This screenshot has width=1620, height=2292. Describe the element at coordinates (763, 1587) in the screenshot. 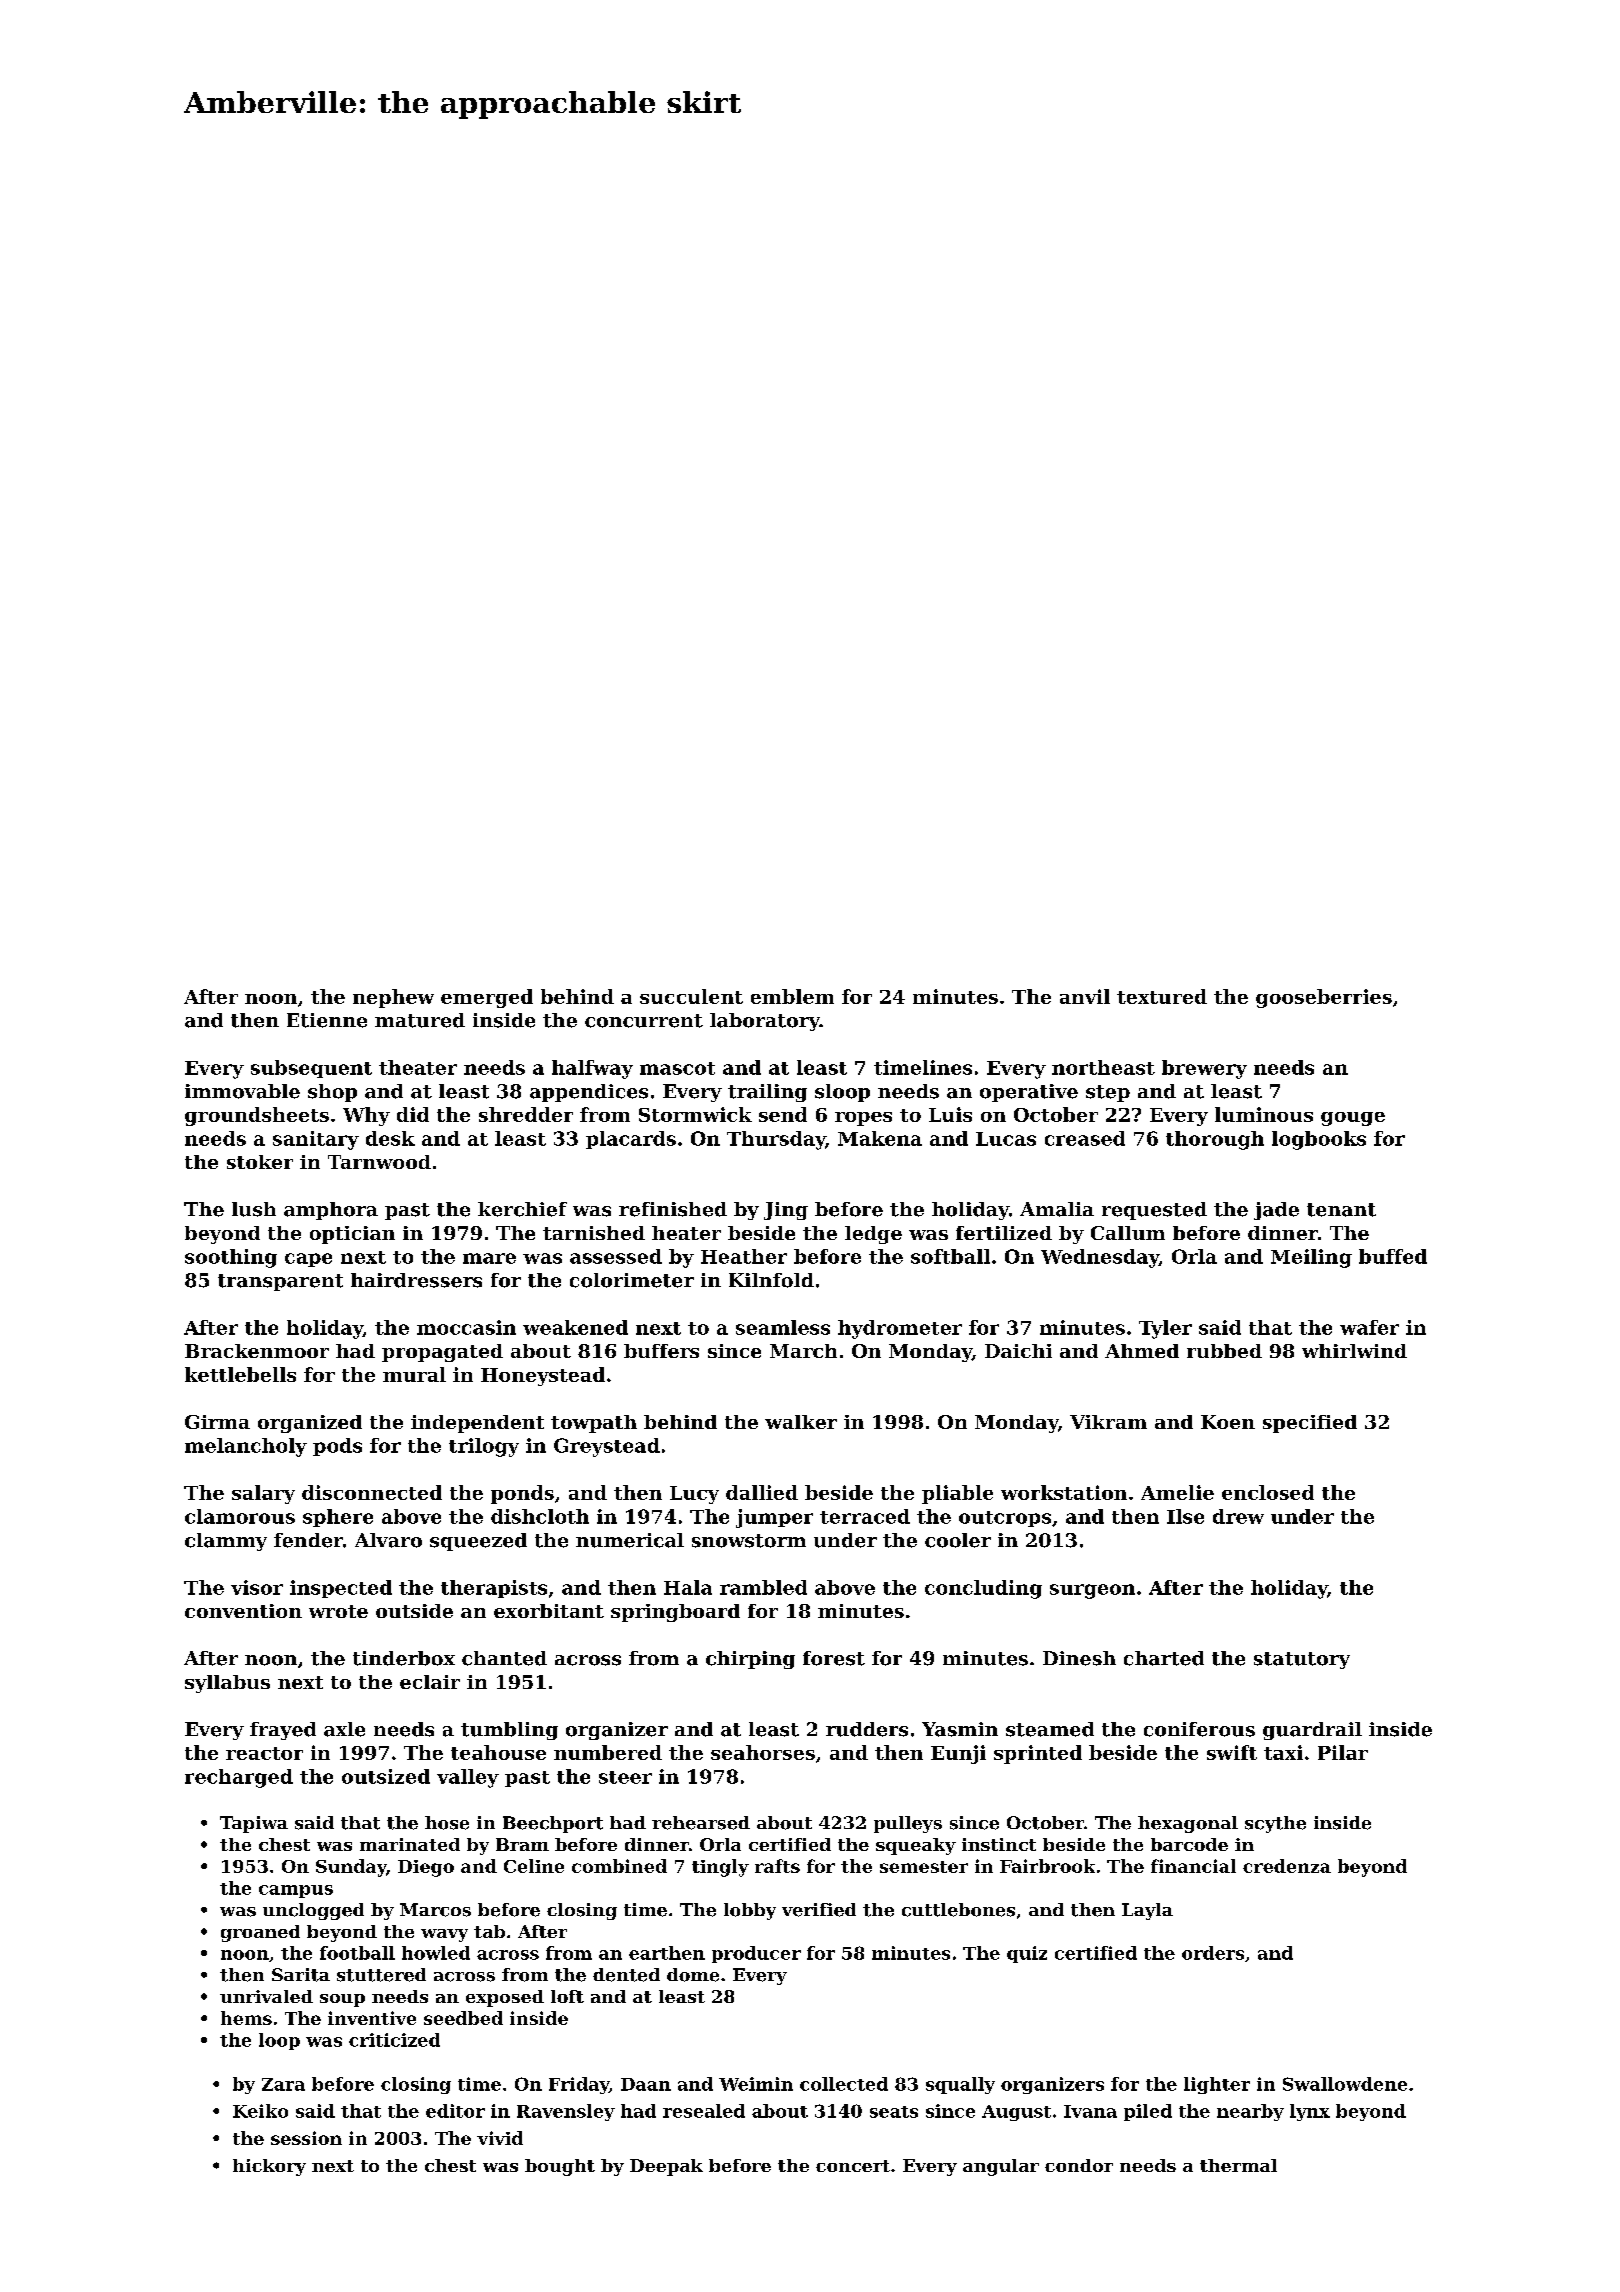

I see `rambled` at that location.
